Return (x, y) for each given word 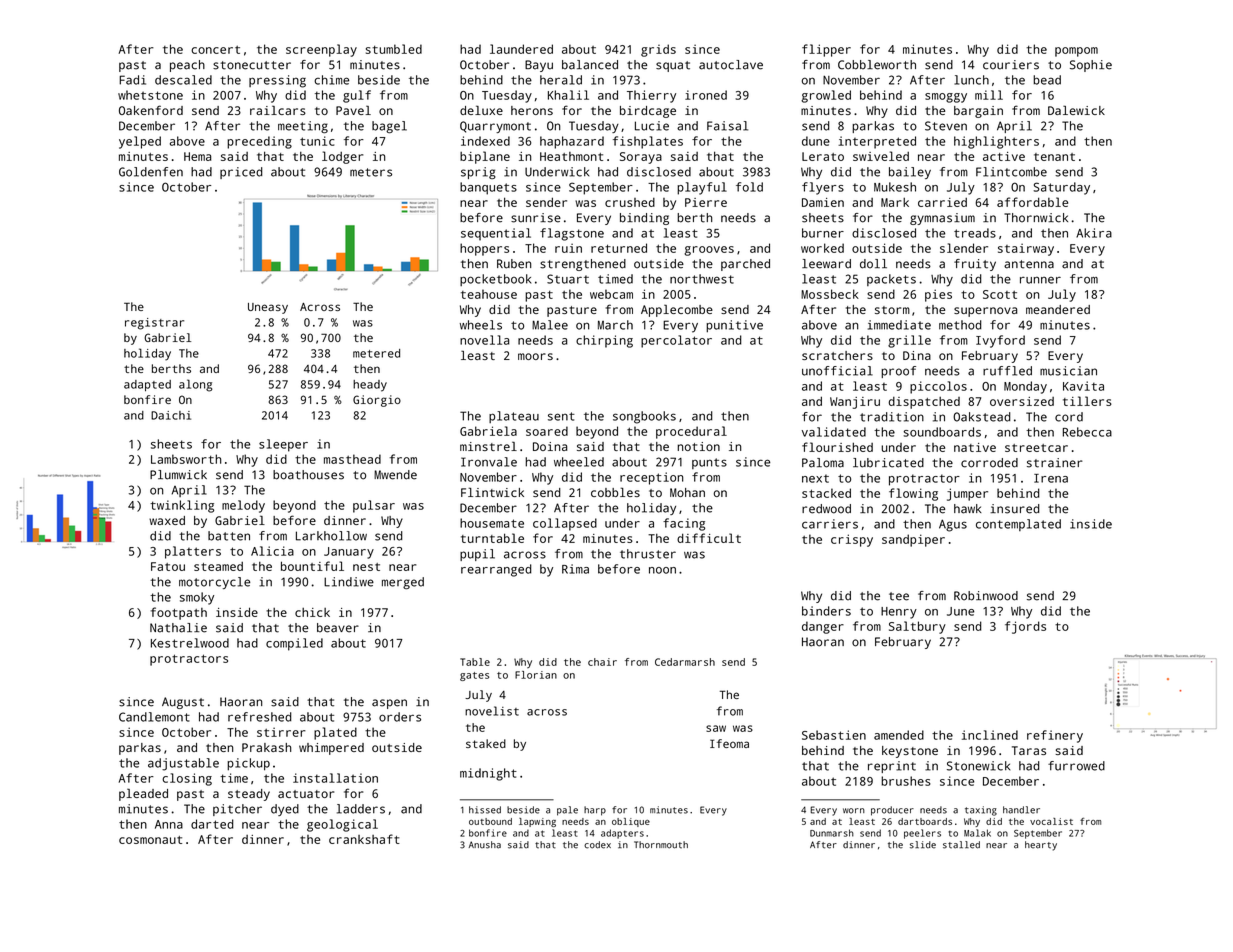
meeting (303, 127)
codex (597, 845)
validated (834, 432)
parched (745, 265)
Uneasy (268, 308)
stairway (1026, 249)
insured (1015, 509)
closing (187, 779)
